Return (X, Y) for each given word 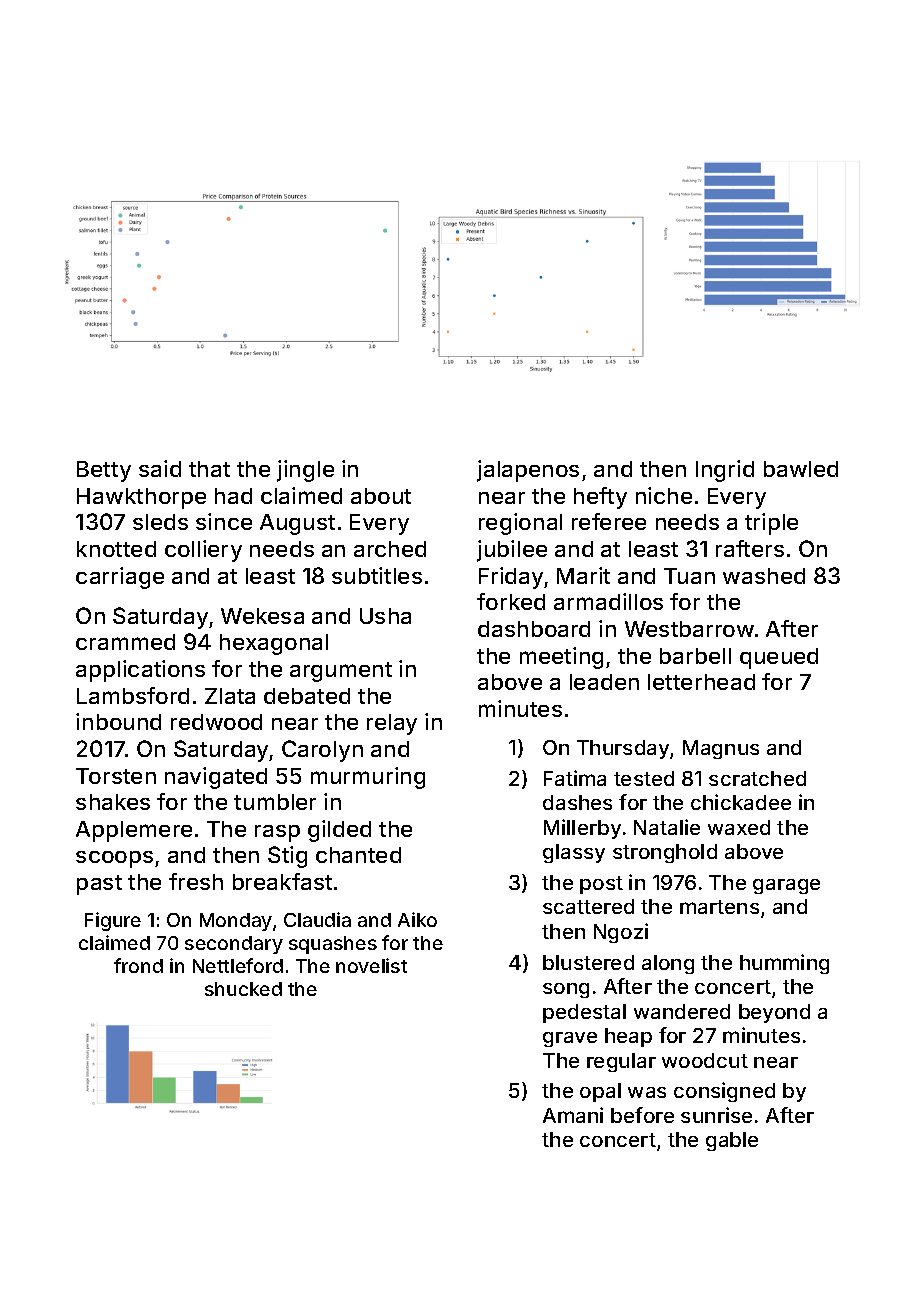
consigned (724, 1092)
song (566, 990)
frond (138, 965)
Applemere (134, 831)
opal (600, 1092)
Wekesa (262, 616)
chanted (358, 855)
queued (779, 658)
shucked (243, 989)
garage (786, 886)
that (209, 469)
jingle (305, 471)
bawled (801, 469)
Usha (385, 616)
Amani (573, 1115)
